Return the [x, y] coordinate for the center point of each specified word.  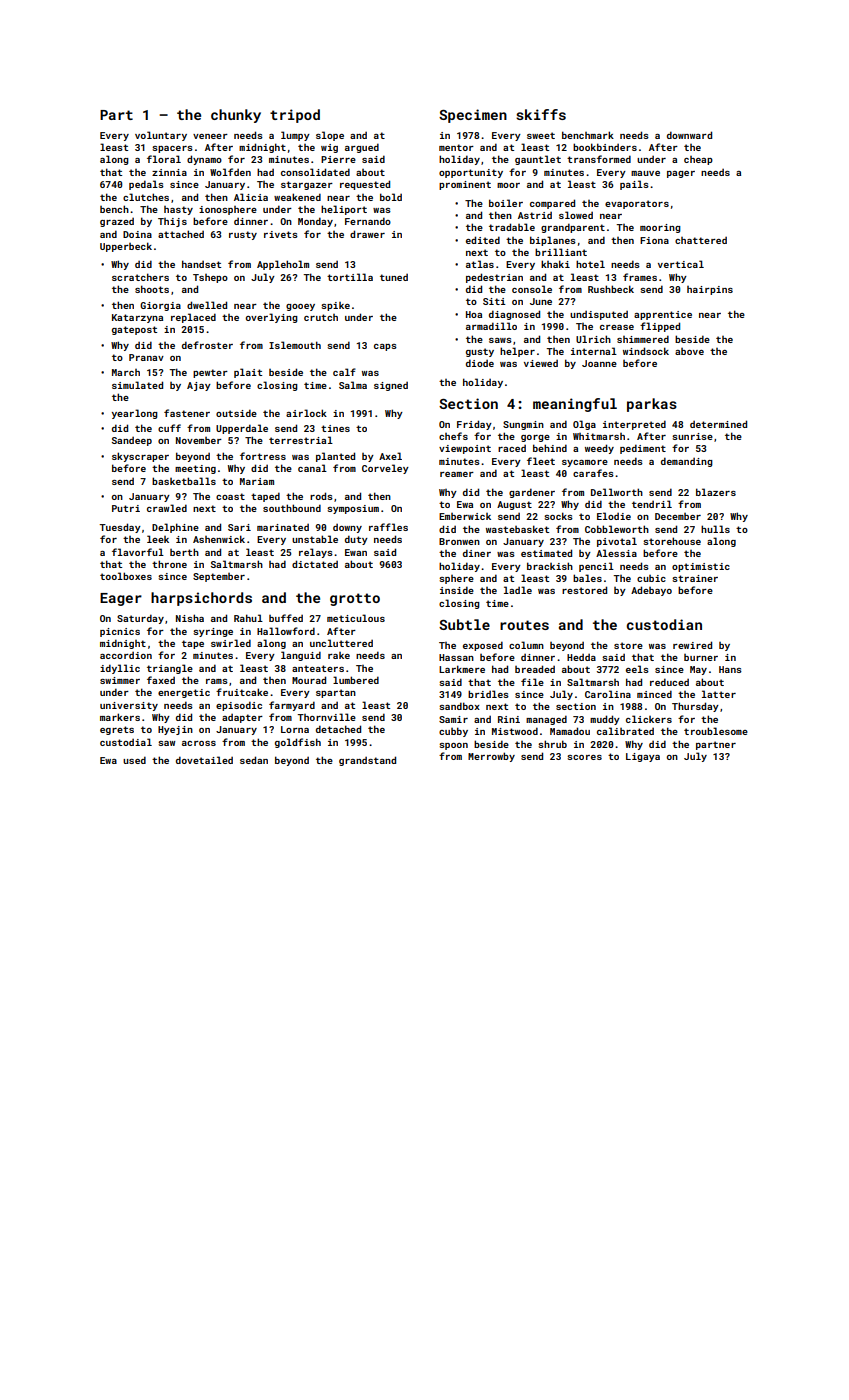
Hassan [456, 657]
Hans [730, 669]
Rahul [248, 618]
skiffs [541, 114]
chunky [236, 116]
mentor [456, 147]
